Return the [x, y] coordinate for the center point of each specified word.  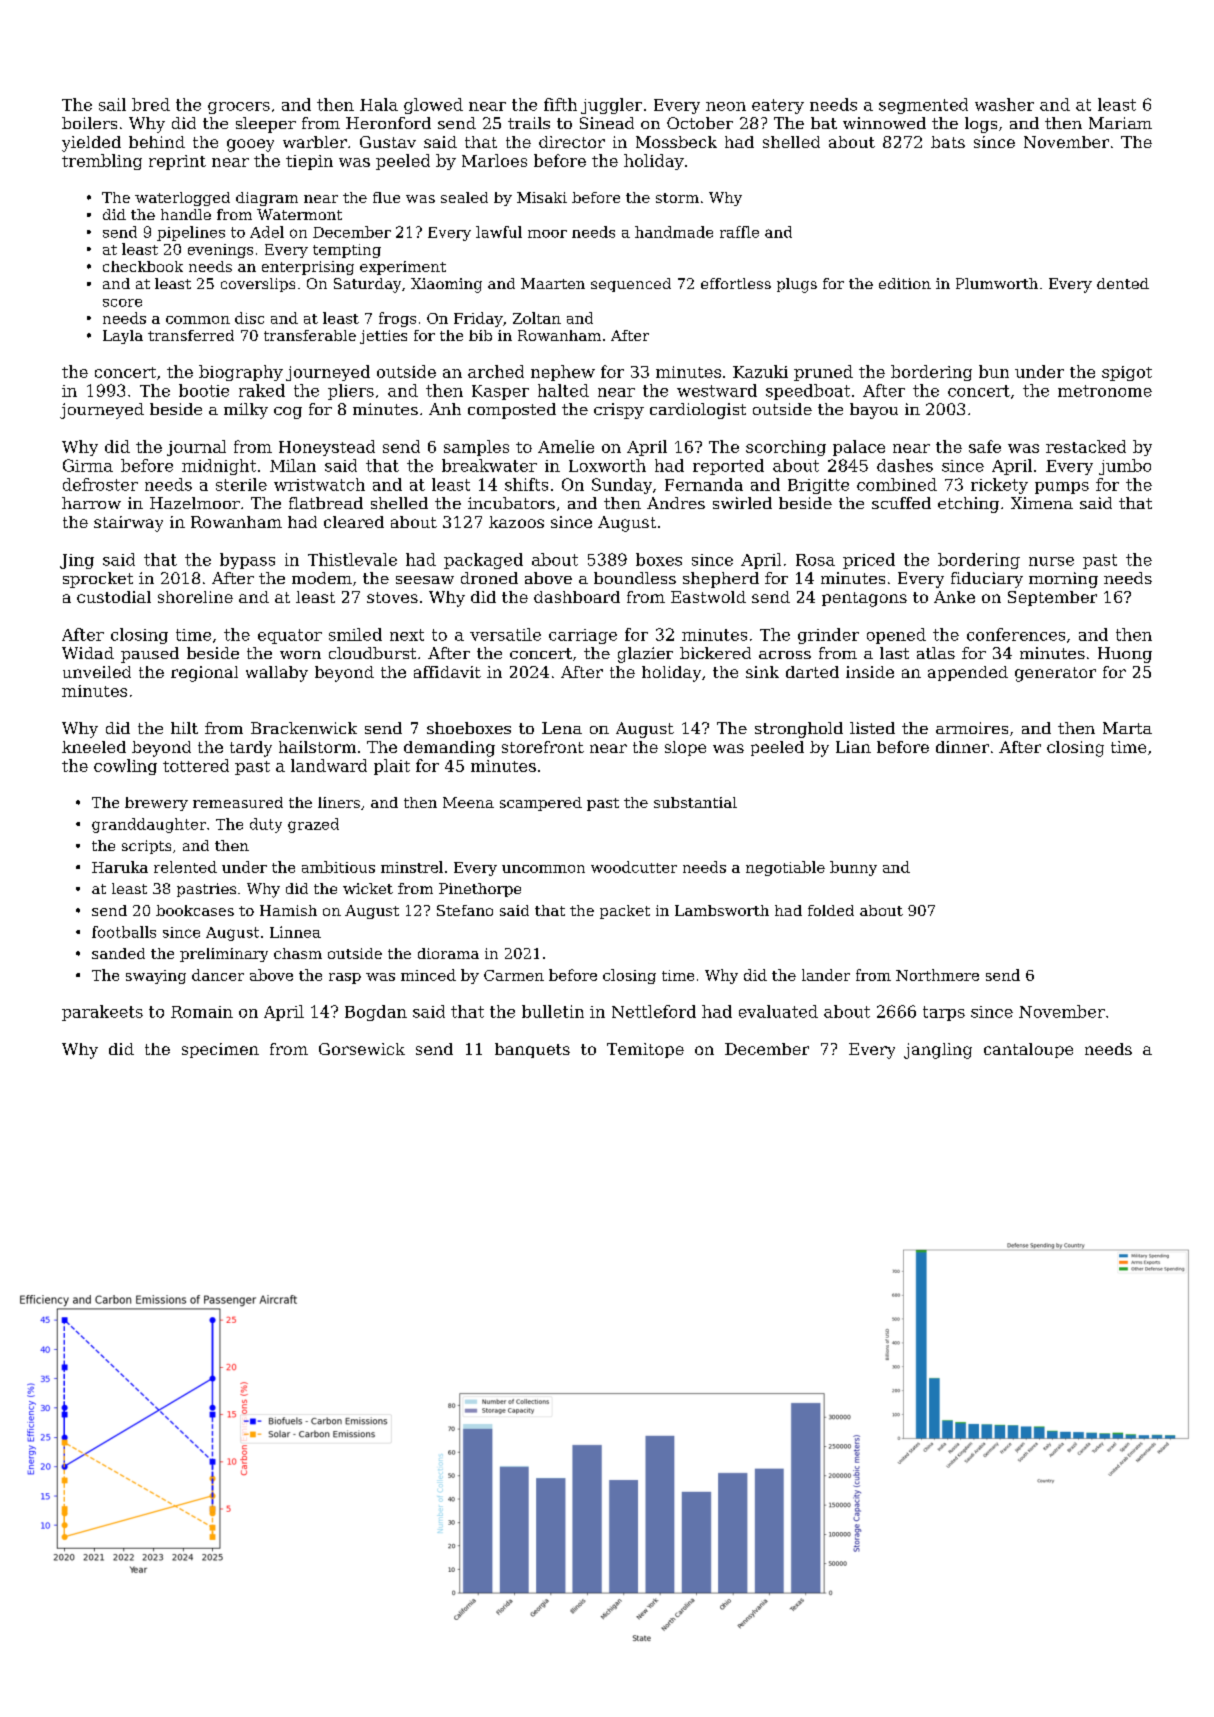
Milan [293, 465]
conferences [1016, 634]
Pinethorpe [480, 890]
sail [112, 104]
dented [1123, 283]
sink [762, 672]
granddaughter [149, 825]
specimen [220, 1050]
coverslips [258, 285]
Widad [88, 653]
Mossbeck [676, 142]
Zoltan [537, 318]
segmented [923, 106]
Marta [1127, 728]
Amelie [566, 446]
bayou [874, 411]
